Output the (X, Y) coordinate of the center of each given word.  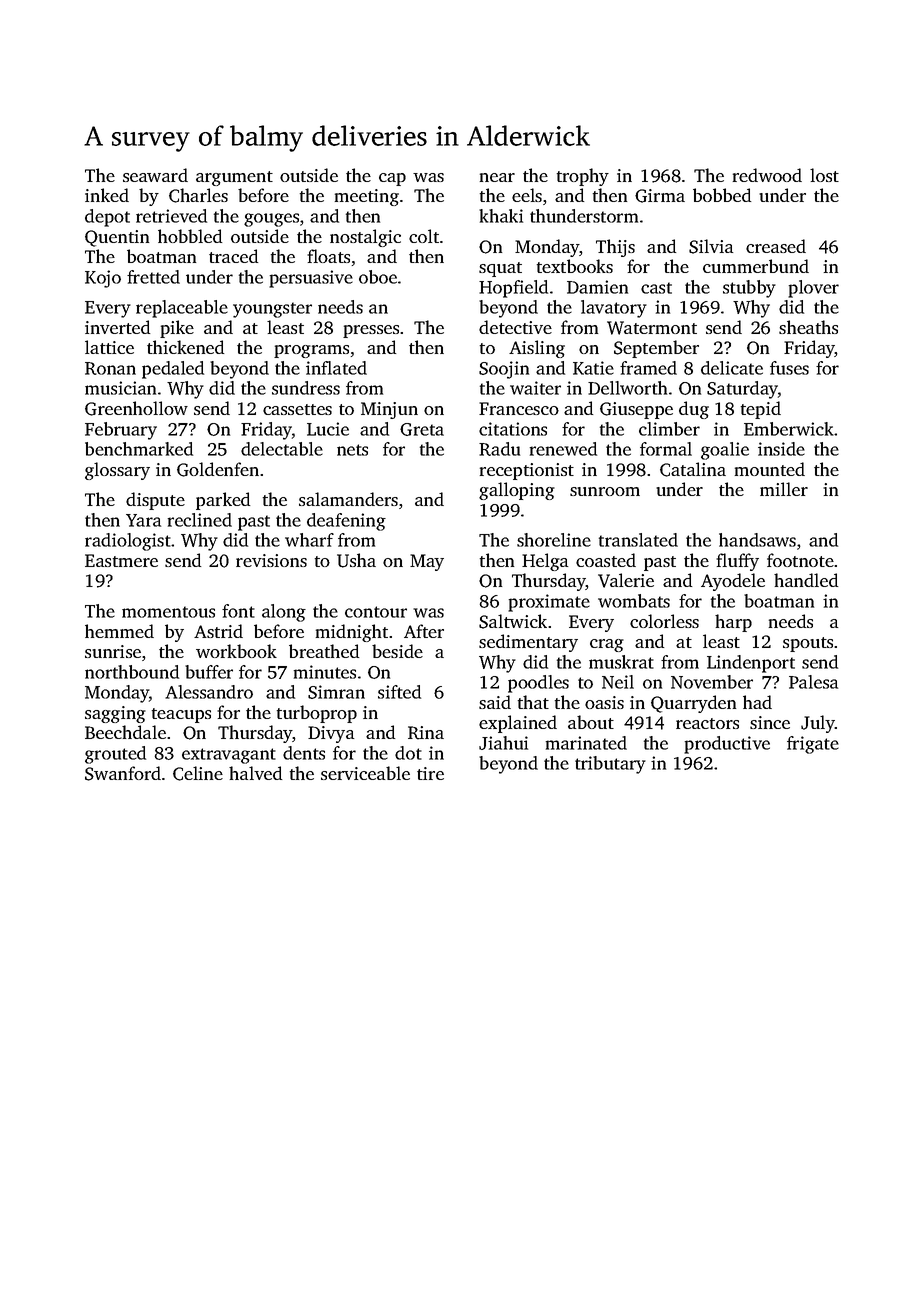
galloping (517, 491)
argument (234, 178)
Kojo (103, 279)
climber (669, 429)
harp (733, 623)
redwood (767, 175)
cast (656, 288)
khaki (501, 216)
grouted (115, 755)
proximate (549, 603)
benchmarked (139, 449)
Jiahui (503, 743)
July (818, 724)
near (497, 177)
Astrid (218, 631)
